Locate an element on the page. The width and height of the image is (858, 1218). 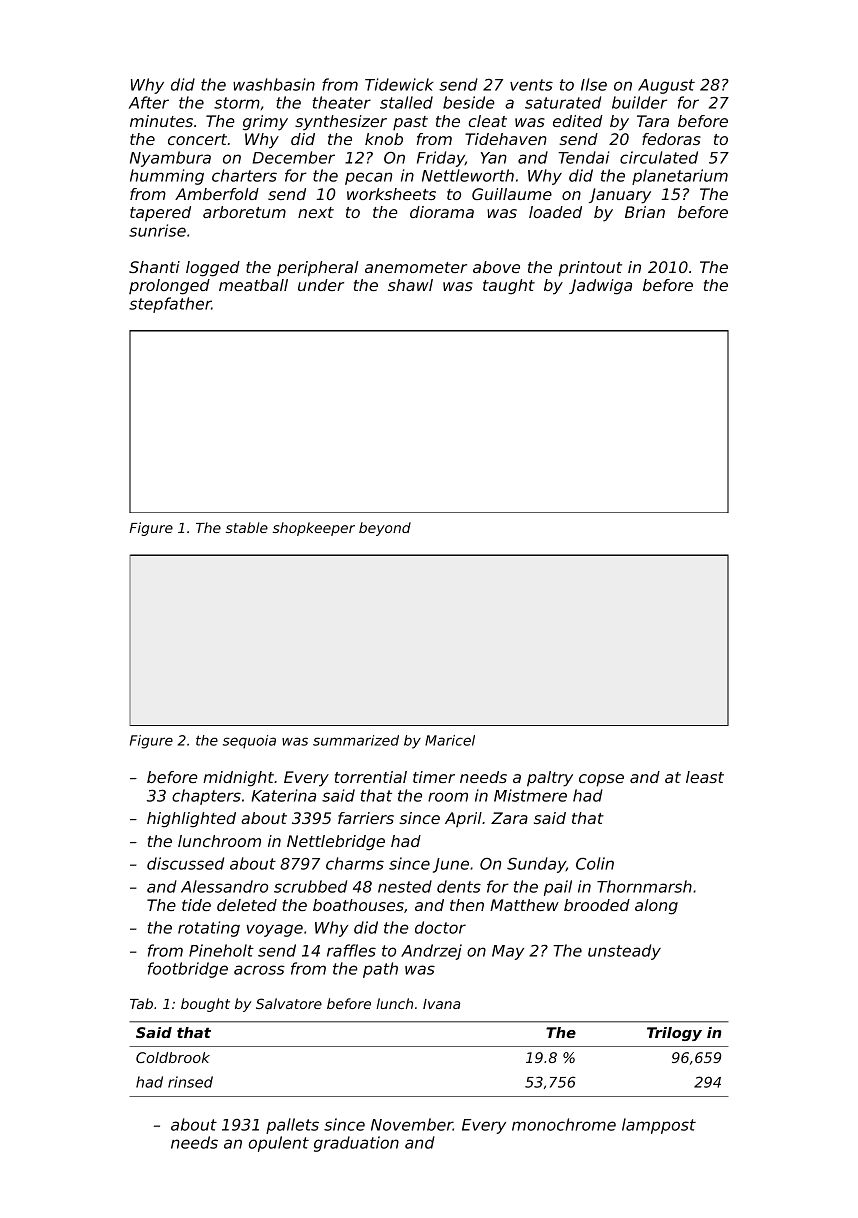
storm is located at coordinates (237, 103).
